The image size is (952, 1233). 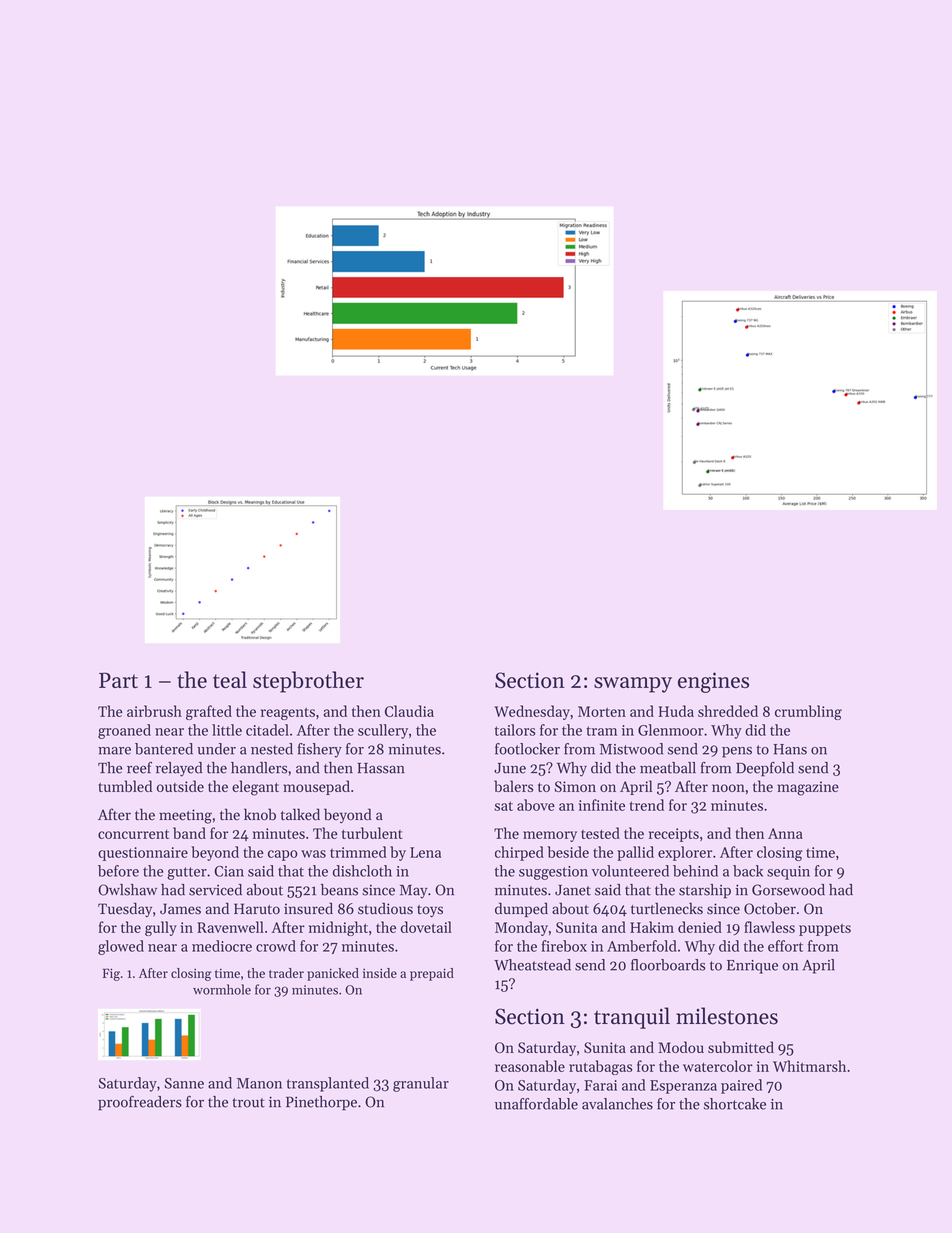 What do you see at coordinates (328, 1084) in the screenshot?
I see `transplanted` at bounding box center [328, 1084].
